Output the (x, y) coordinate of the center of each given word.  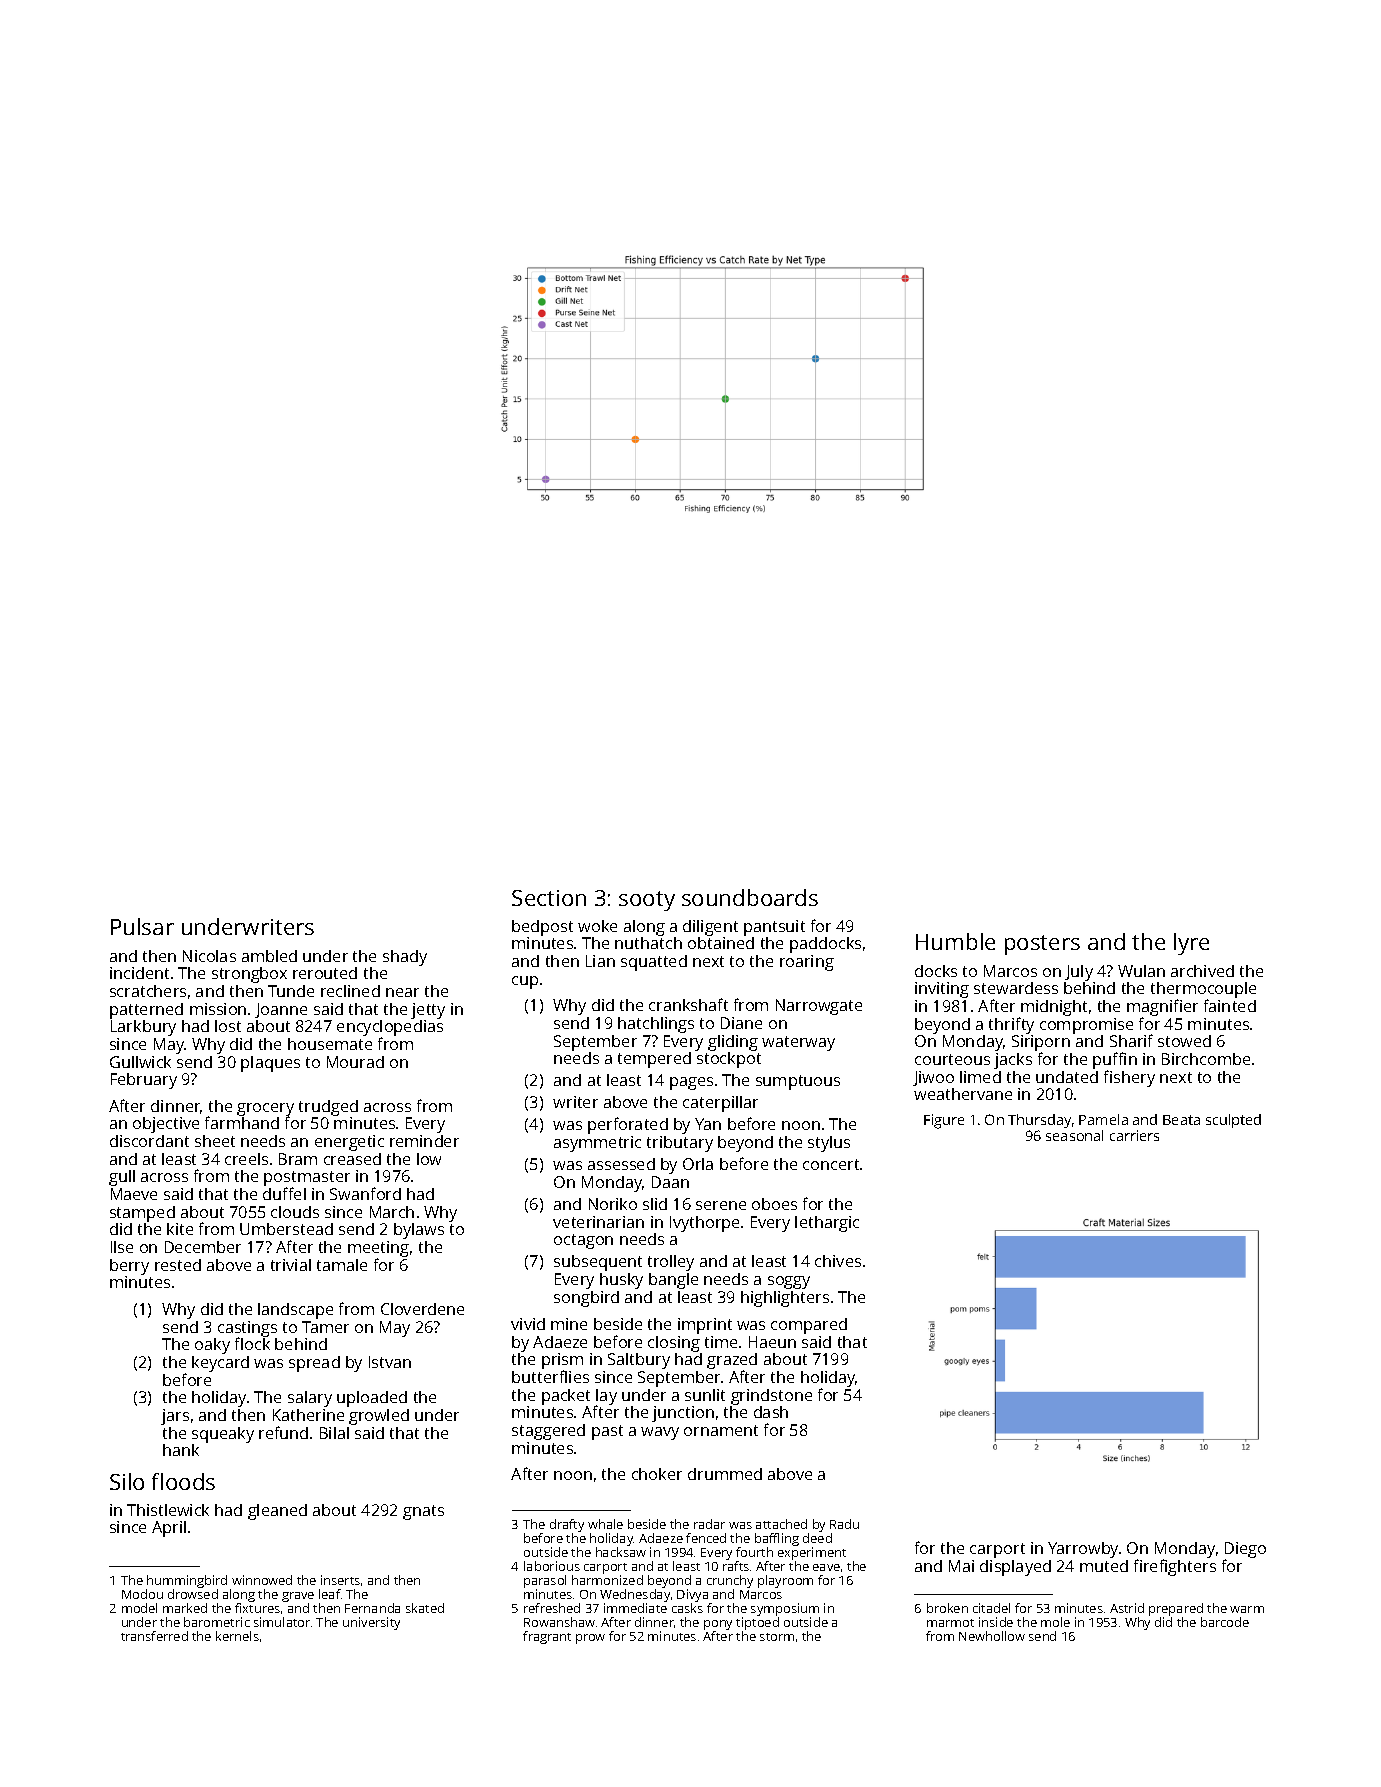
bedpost (542, 928)
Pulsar (142, 926)
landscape (295, 1311)
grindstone (771, 1397)
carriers (1134, 1135)
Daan (670, 1182)
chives (838, 1261)
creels (246, 1159)
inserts (340, 1580)
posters (1042, 945)
